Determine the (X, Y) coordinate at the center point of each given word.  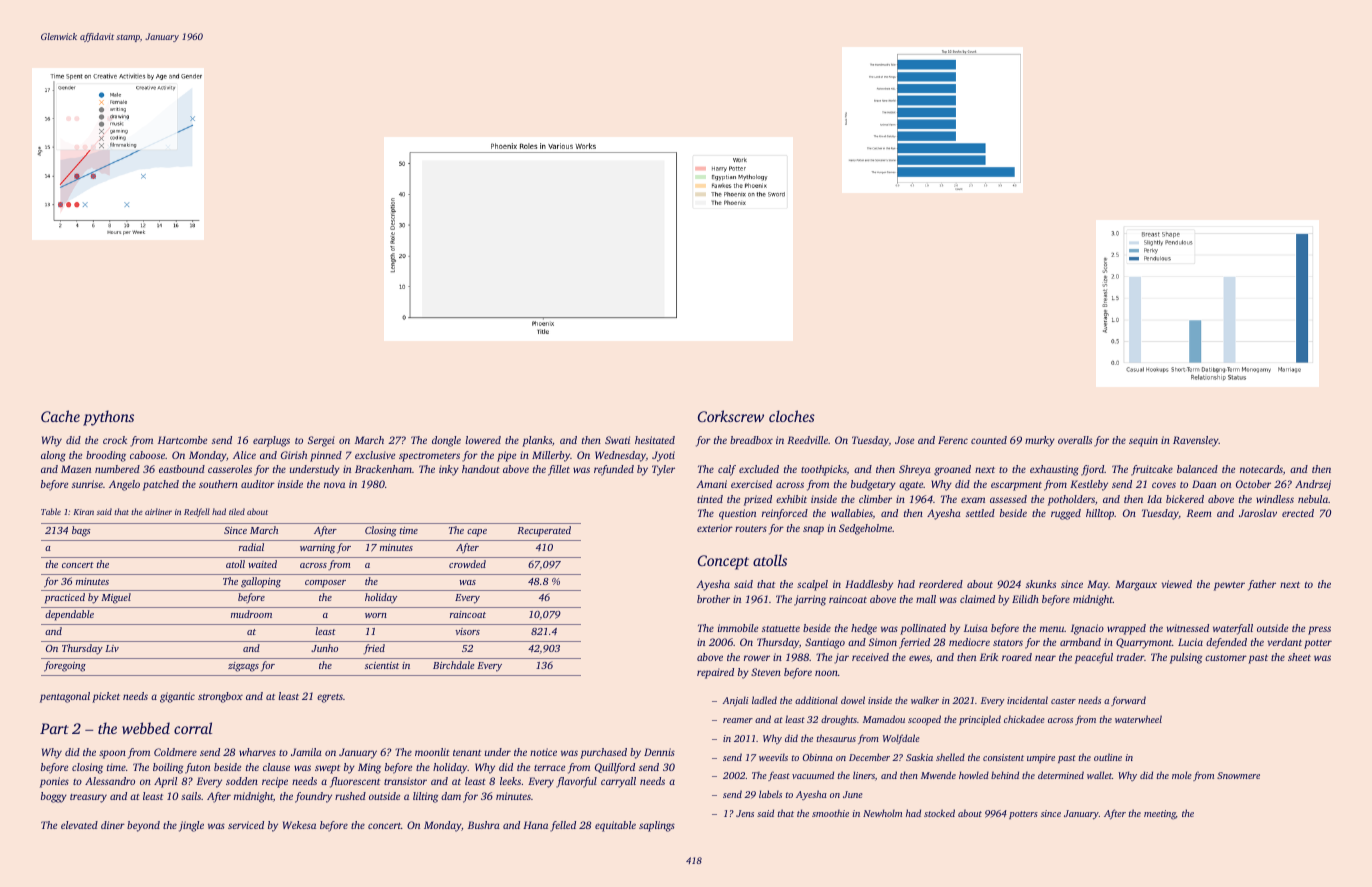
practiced (65, 598)
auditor (258, 484)
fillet (559, 470)
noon (826, 673)
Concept (723, 562)
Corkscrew (731, 416)
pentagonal (65, 697)
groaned (952, 470)
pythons (108, 418)
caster (1063, 701)
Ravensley (1196, 441)
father (1262, 585)
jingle (191, 826)
